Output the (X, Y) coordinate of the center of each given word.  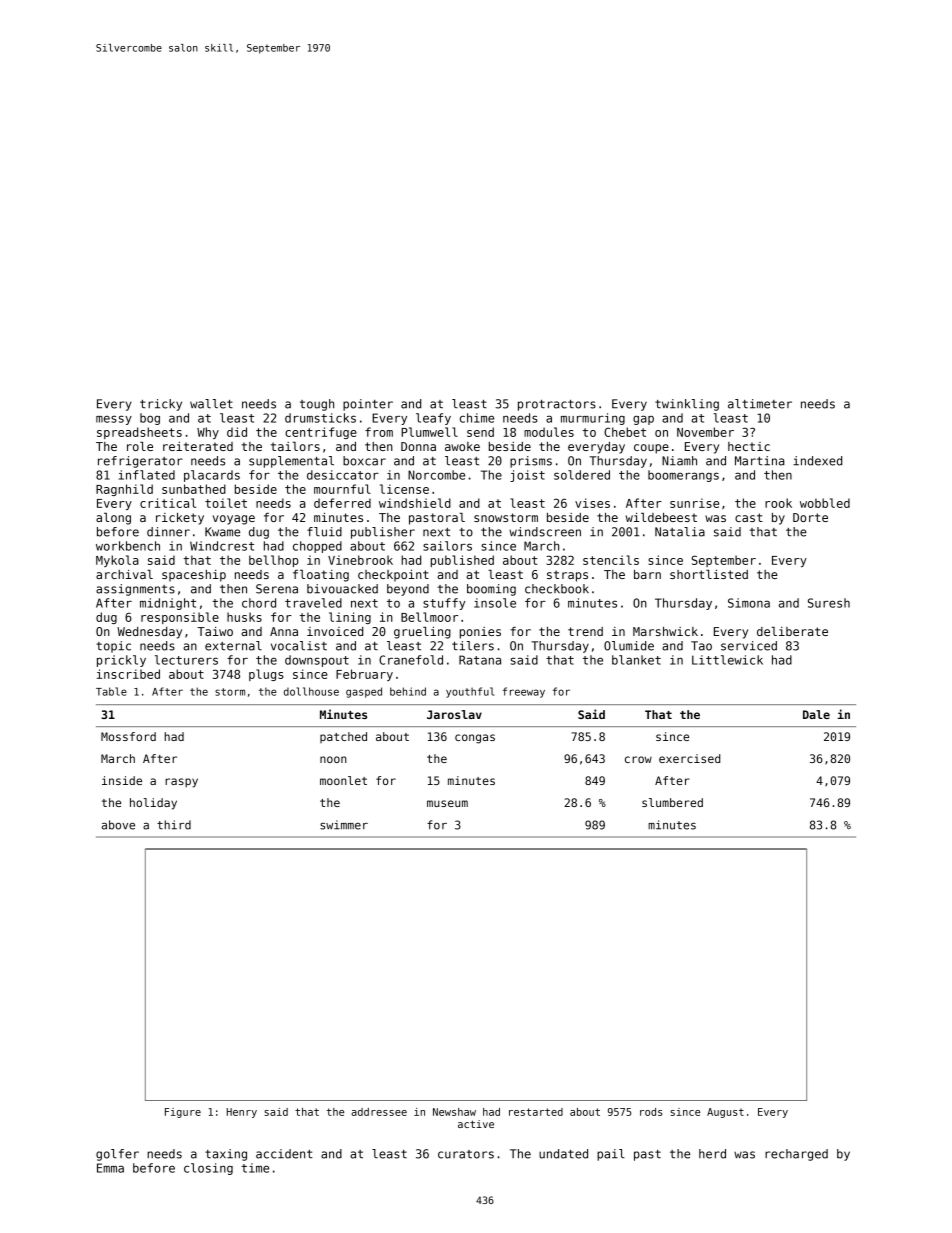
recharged (796, 1155)
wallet (211, 404)
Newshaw (454, 1112)
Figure (183, 1113)
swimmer (344, 825)
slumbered (672, 802)
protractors (557, 405)
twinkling (687, 405)
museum (447, 803)
